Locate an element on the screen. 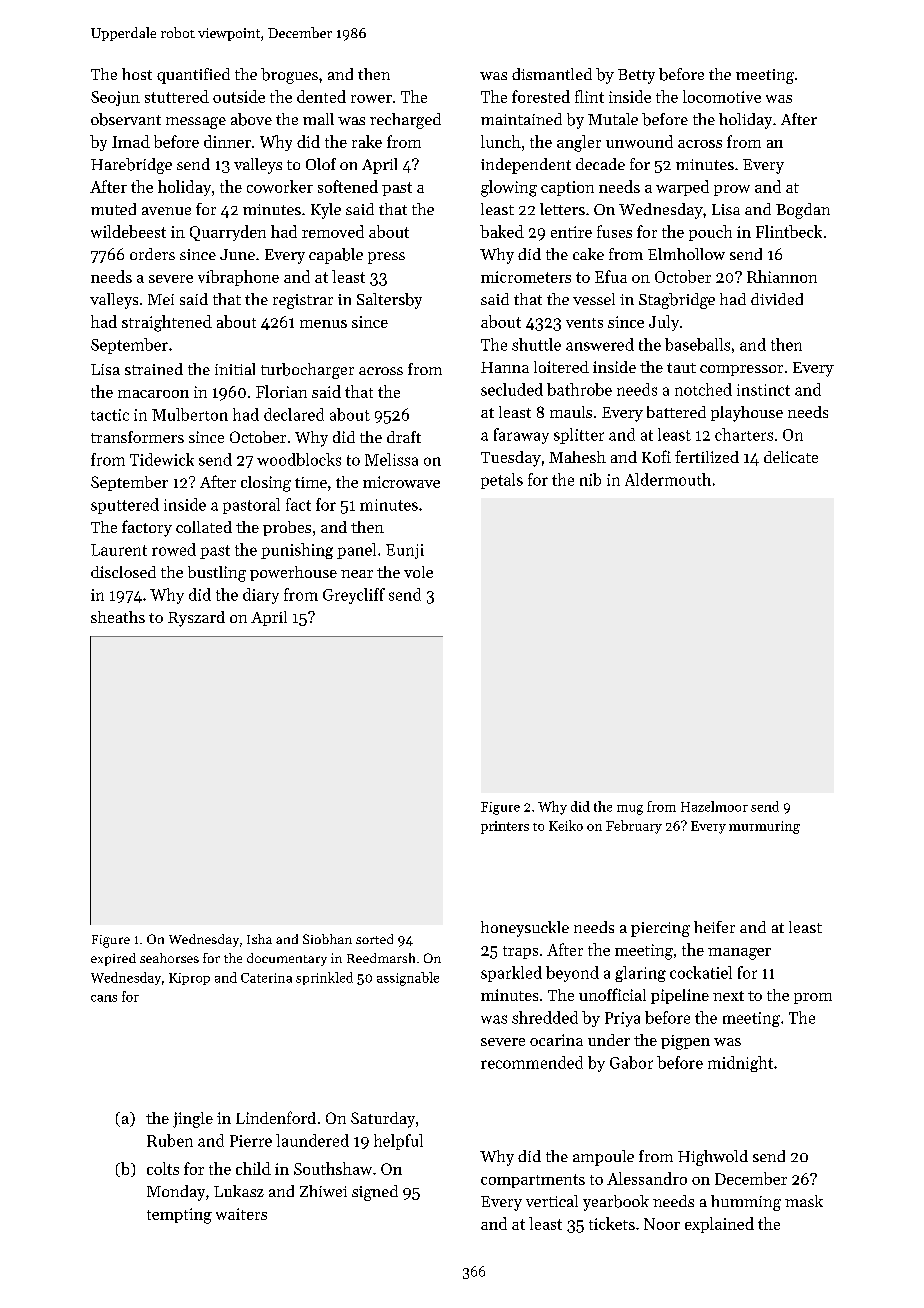 This screenshot has width=924, height=1308. brogues is located at coordinates (289, 76).
